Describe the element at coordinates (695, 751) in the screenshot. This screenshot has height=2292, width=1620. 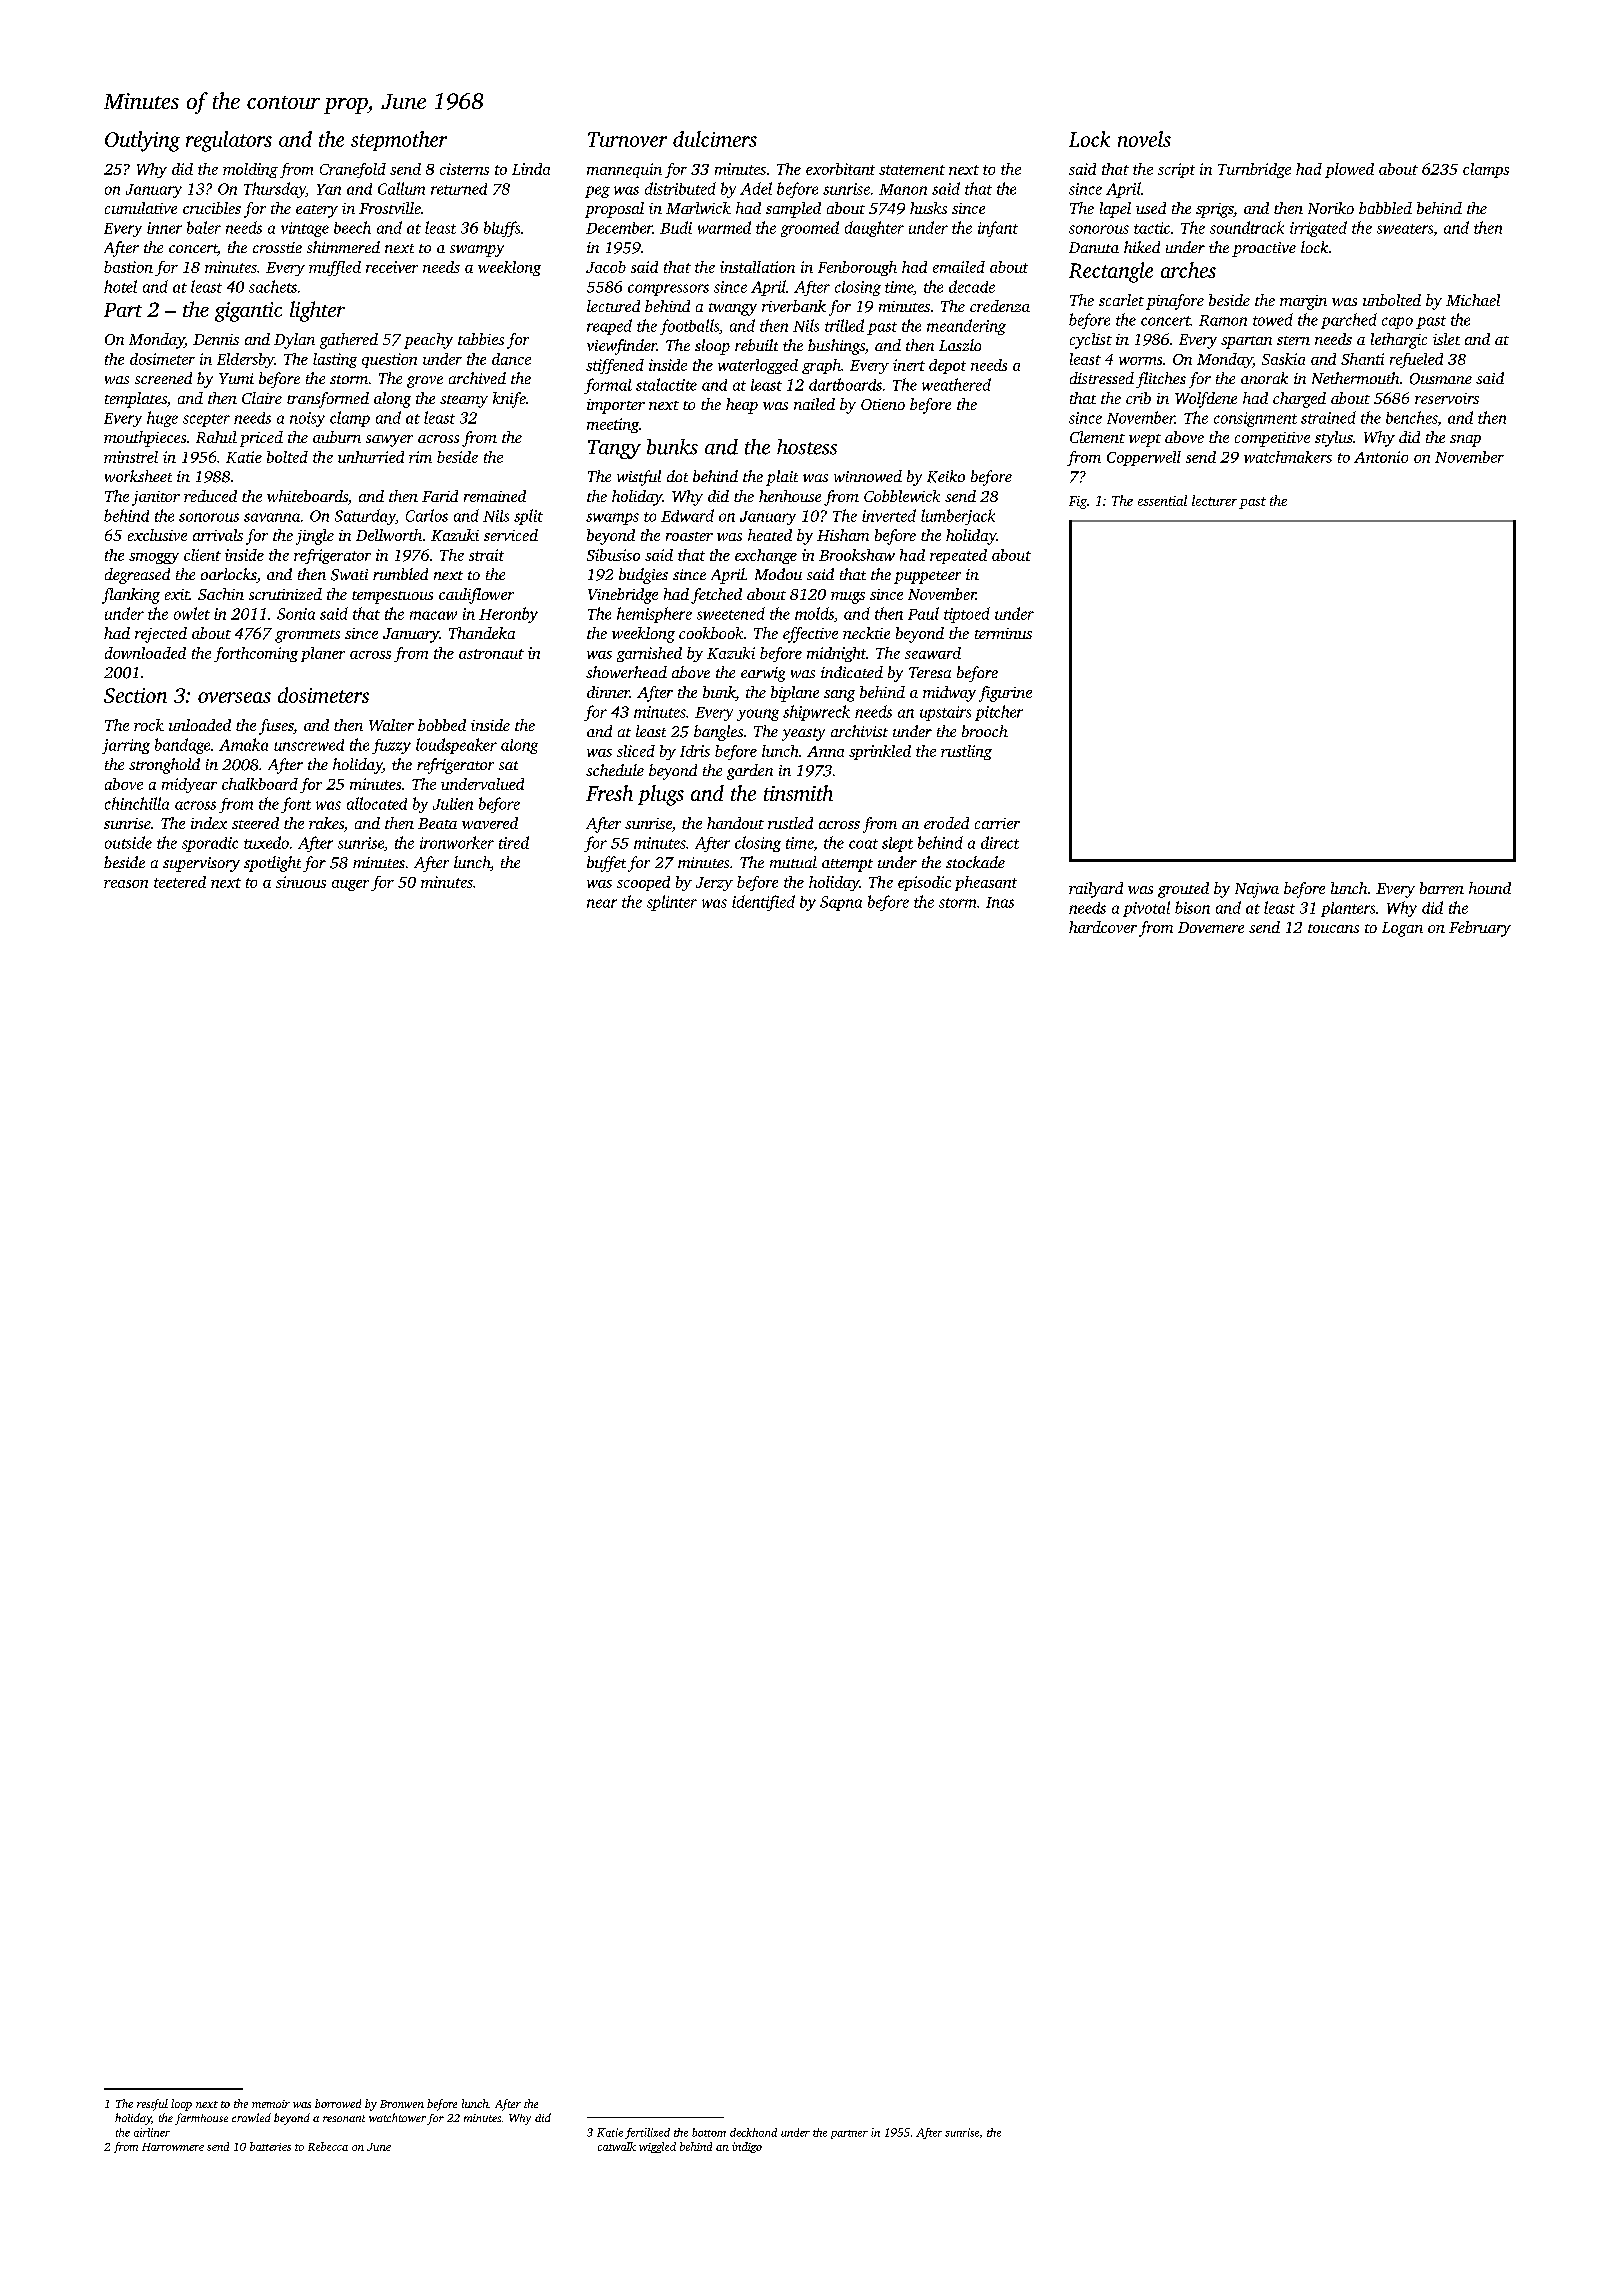
I see `Idris` at that location.
